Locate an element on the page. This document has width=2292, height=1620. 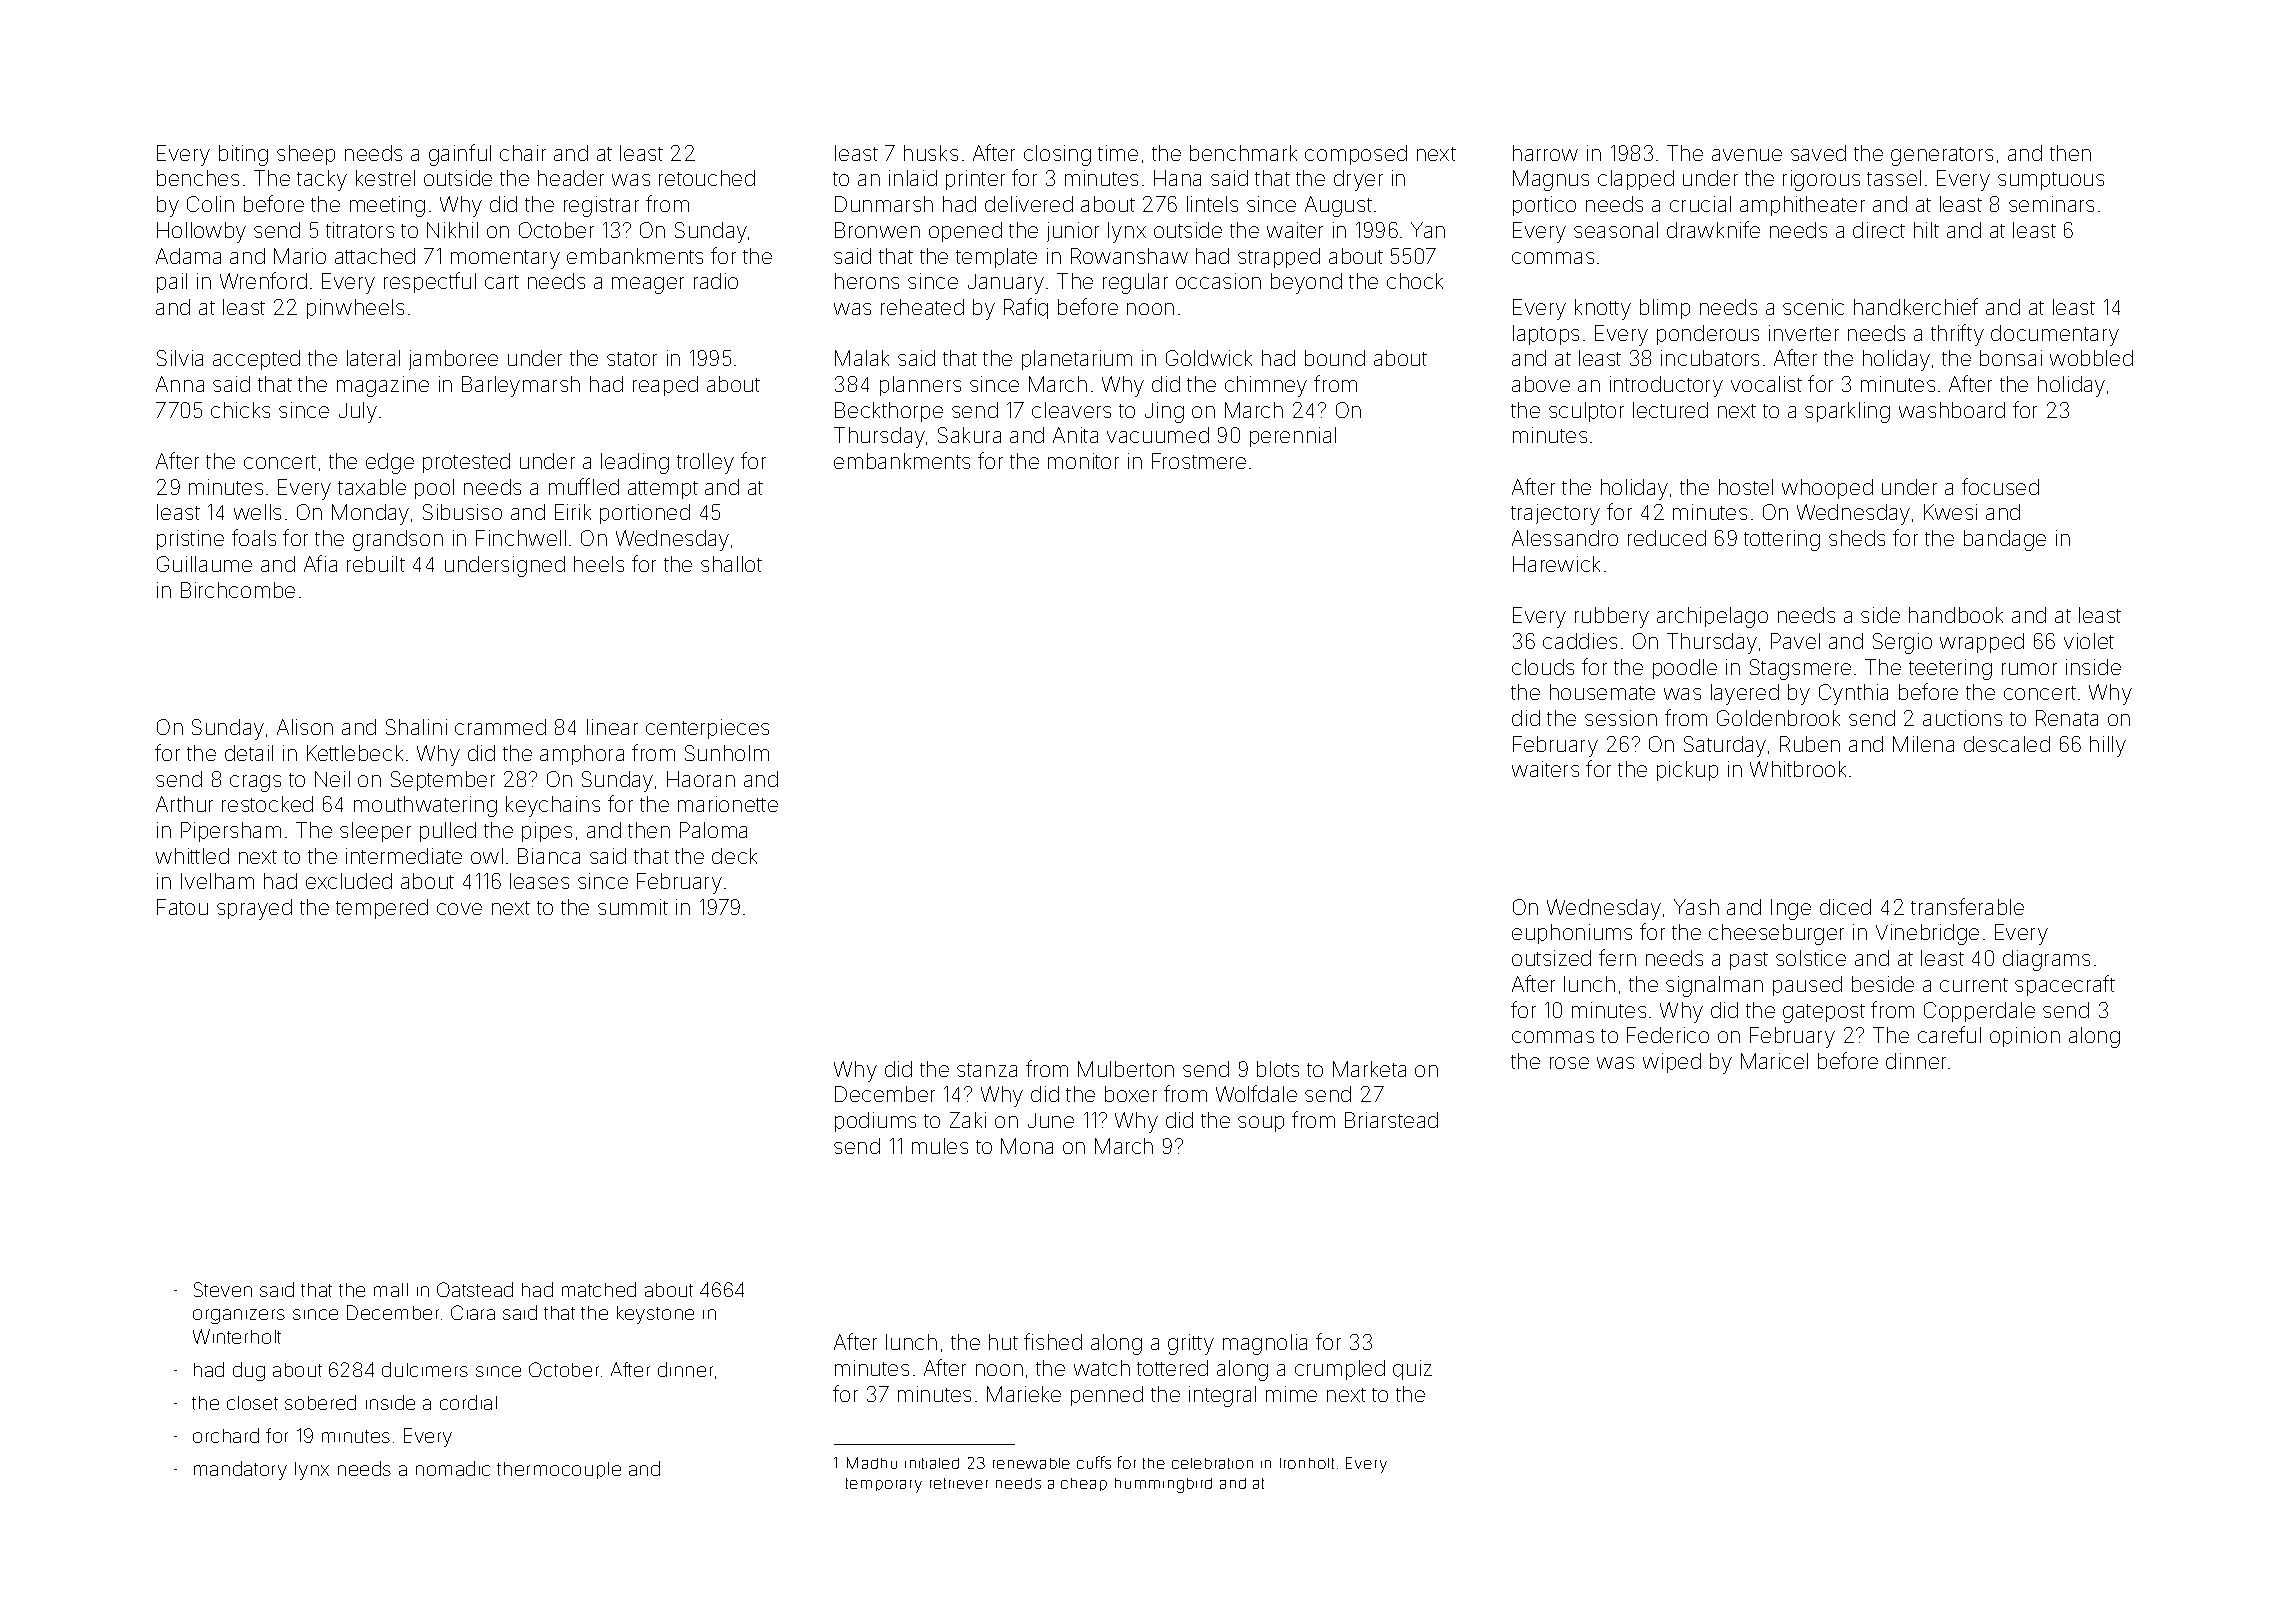
summit is located at coordinates (633, 907).
